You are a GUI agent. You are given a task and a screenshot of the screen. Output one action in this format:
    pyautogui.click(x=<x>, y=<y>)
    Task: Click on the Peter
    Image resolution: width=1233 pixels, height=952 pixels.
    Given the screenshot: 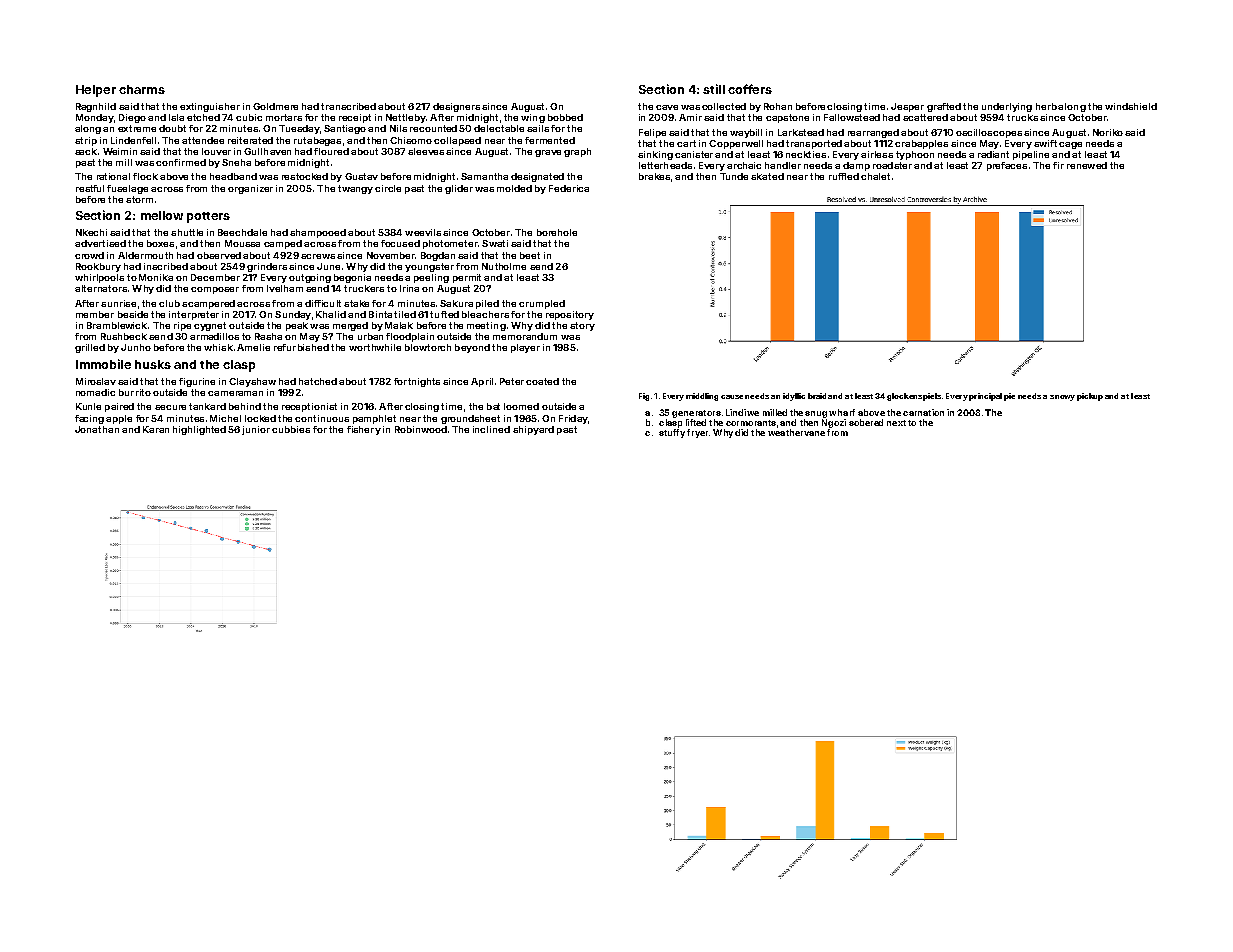 What is the action you would take?
    pyautogui.click(x=512, y=381)
